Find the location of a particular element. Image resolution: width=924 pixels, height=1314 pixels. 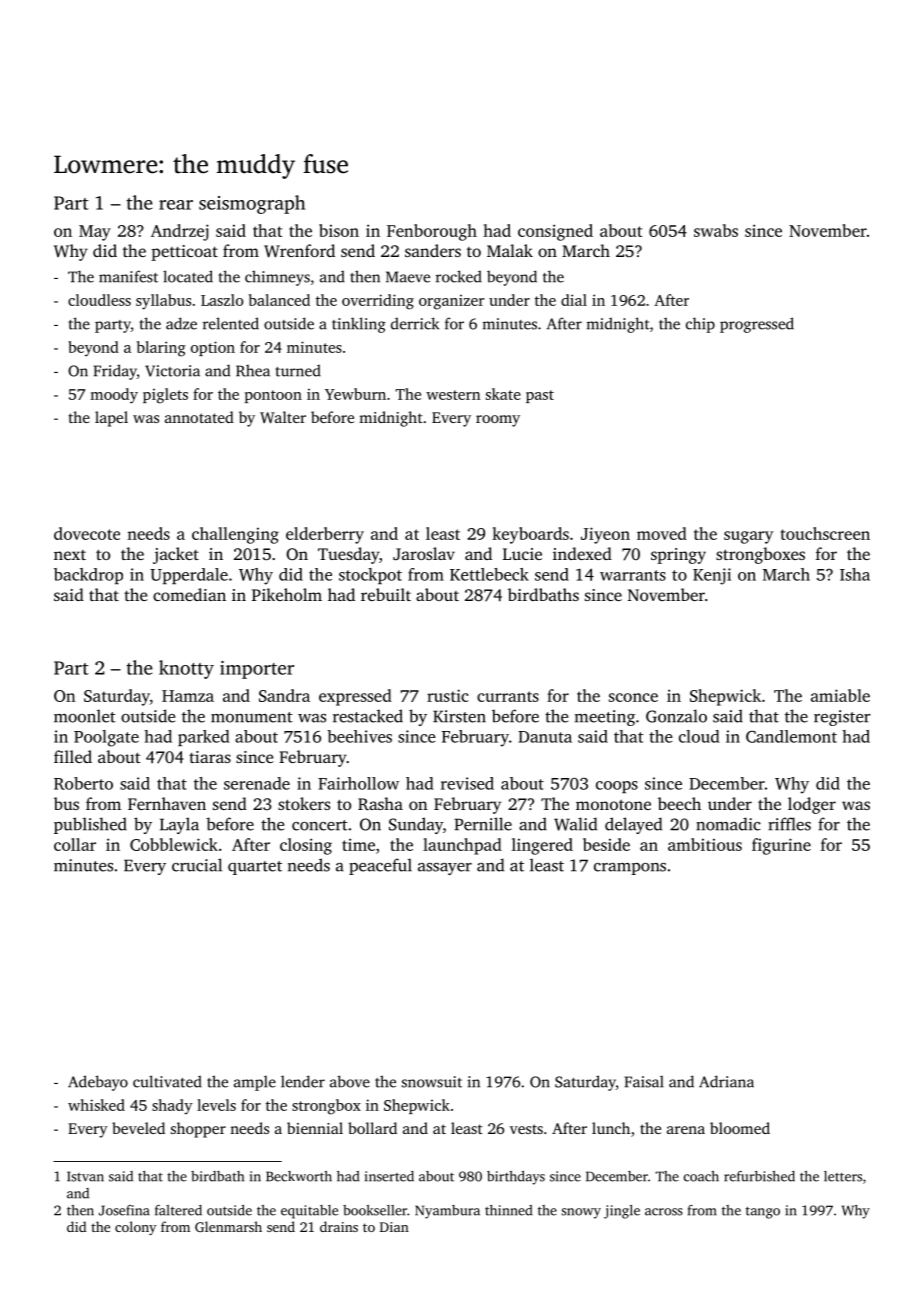

beech is located at coordinates (679, 803).
